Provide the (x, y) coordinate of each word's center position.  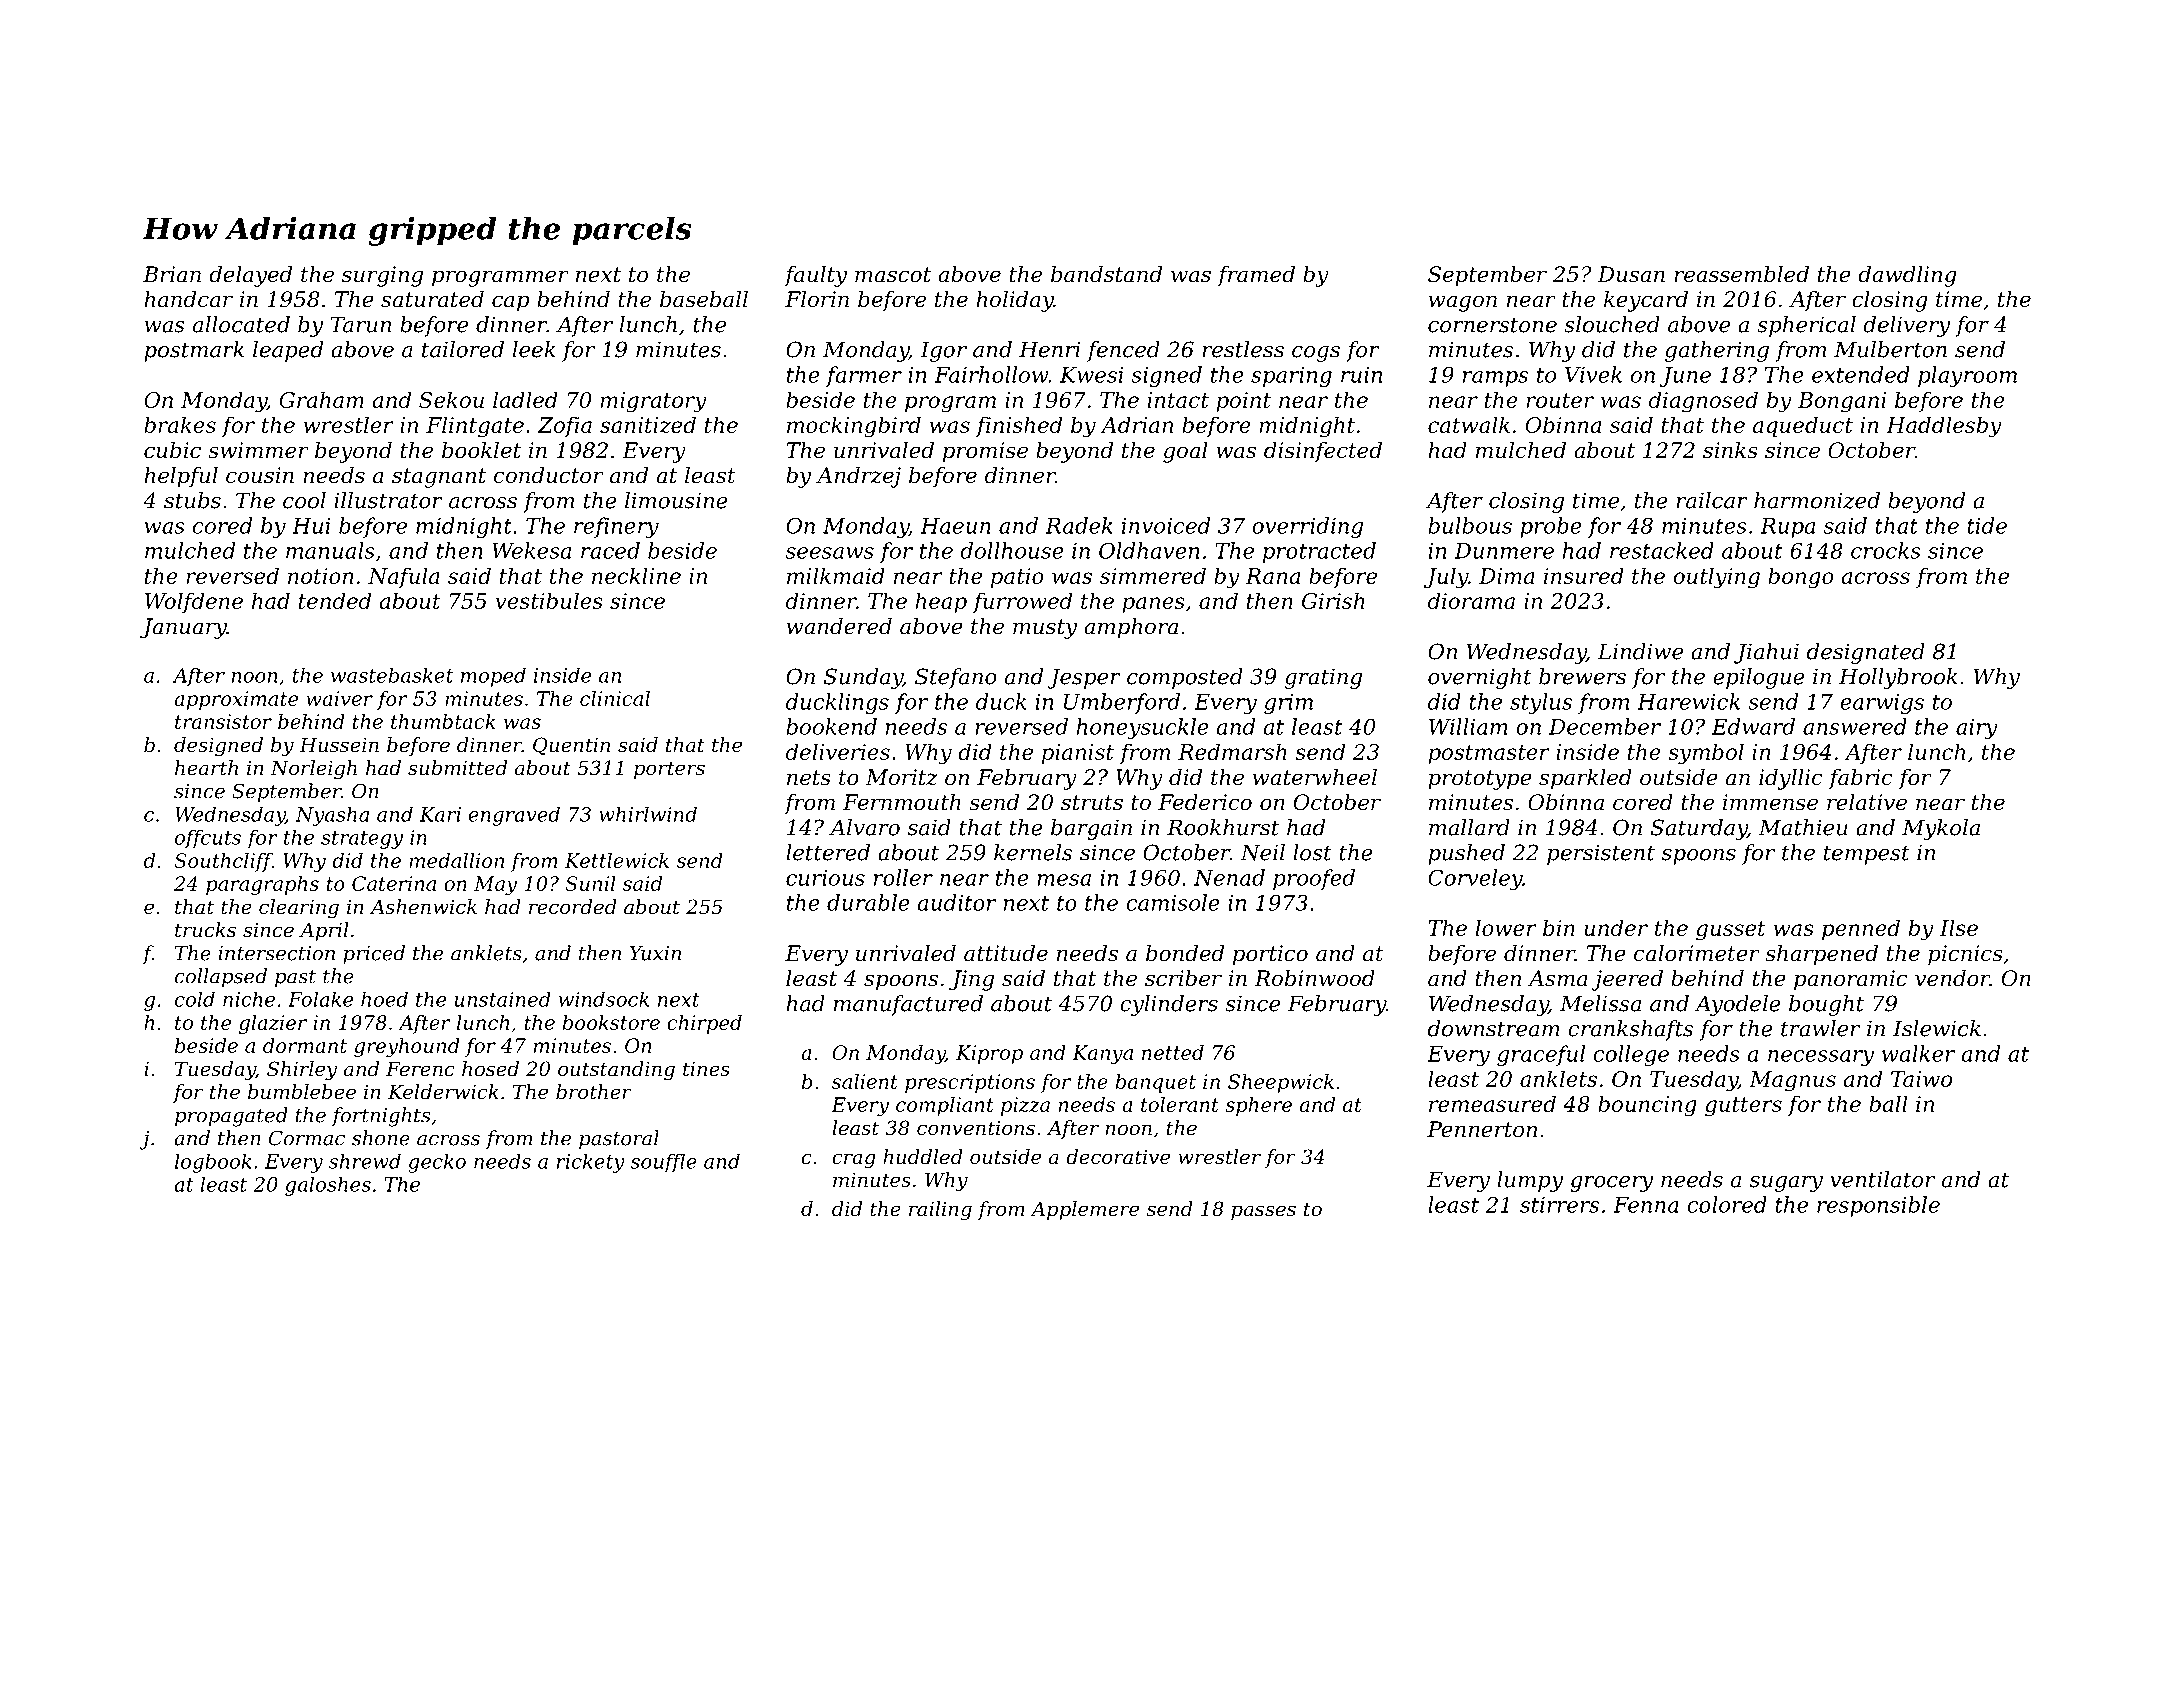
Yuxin (655, 953)
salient (865, 1081)
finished (1019, 426)
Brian (172, 274)
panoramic (1850, 980)
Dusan (1631, 274)
